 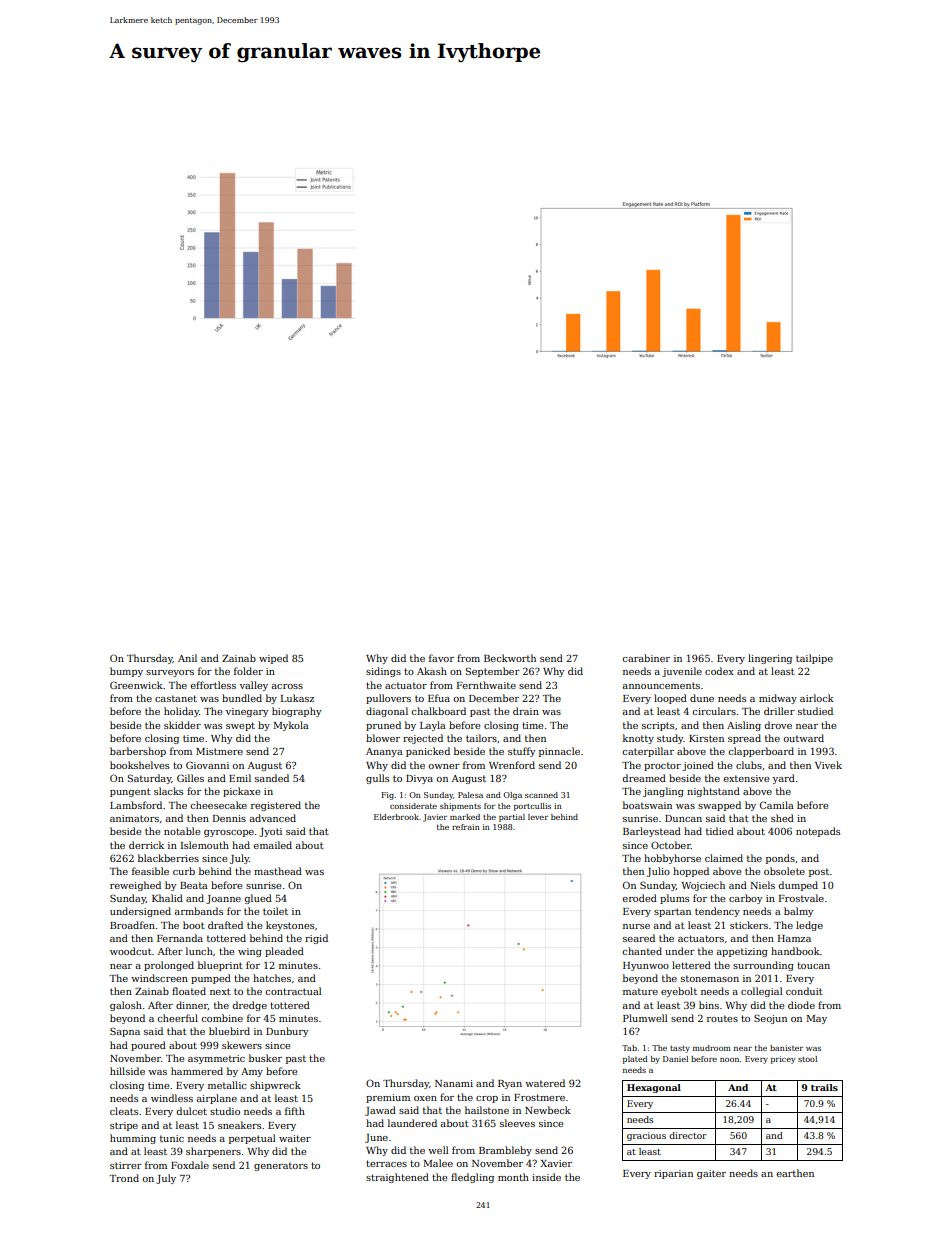 I want to click on dumped, so click(x=798, y=886).
